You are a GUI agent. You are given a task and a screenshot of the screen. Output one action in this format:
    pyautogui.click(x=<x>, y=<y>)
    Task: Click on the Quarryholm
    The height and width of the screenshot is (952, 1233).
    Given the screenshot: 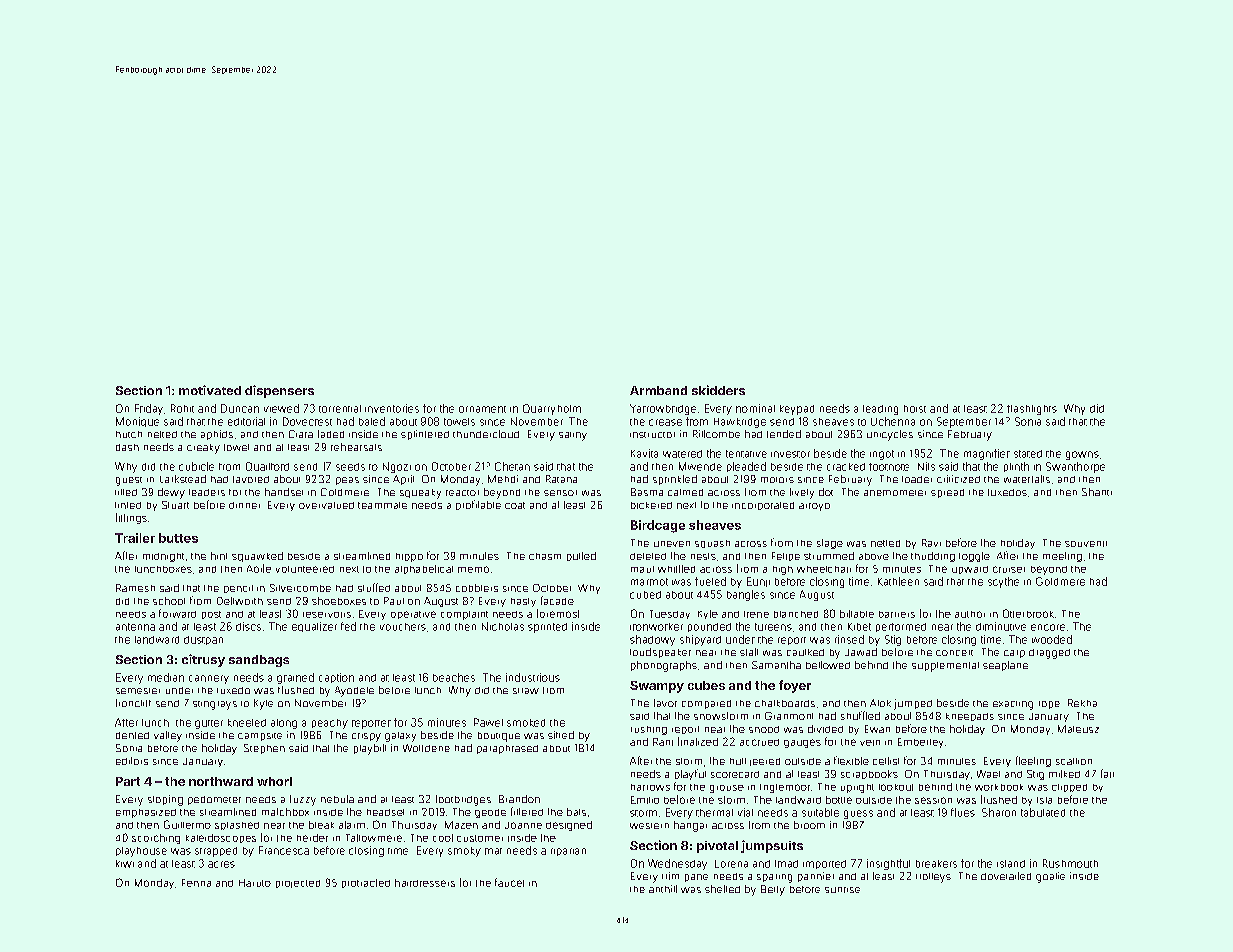 What is the action you would take?
    pyautogui.click(x=552, y=409)
